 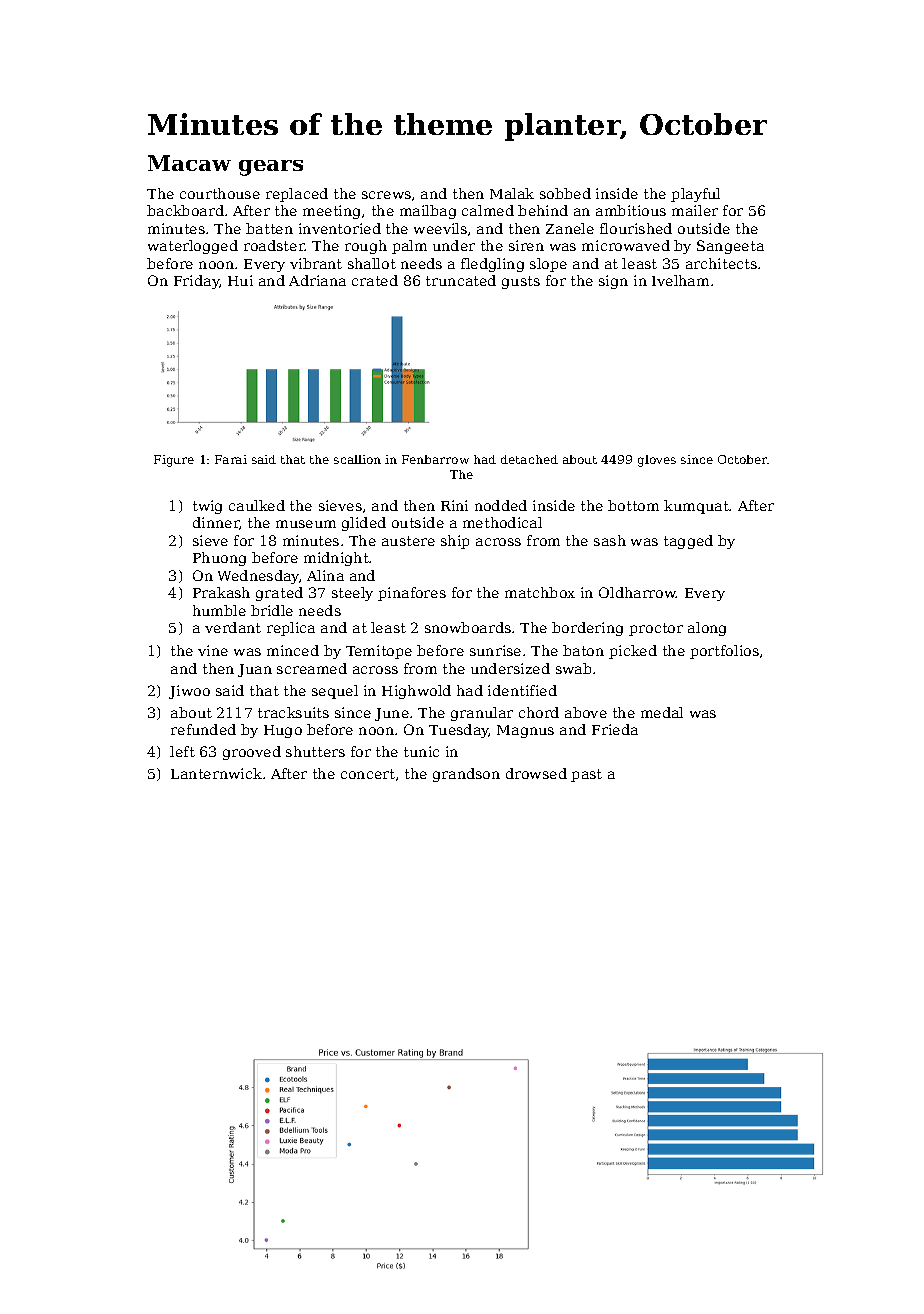 What do you see at coordinates (586, 775) in the page?
I see `past` at bounding box center [586, 775].
